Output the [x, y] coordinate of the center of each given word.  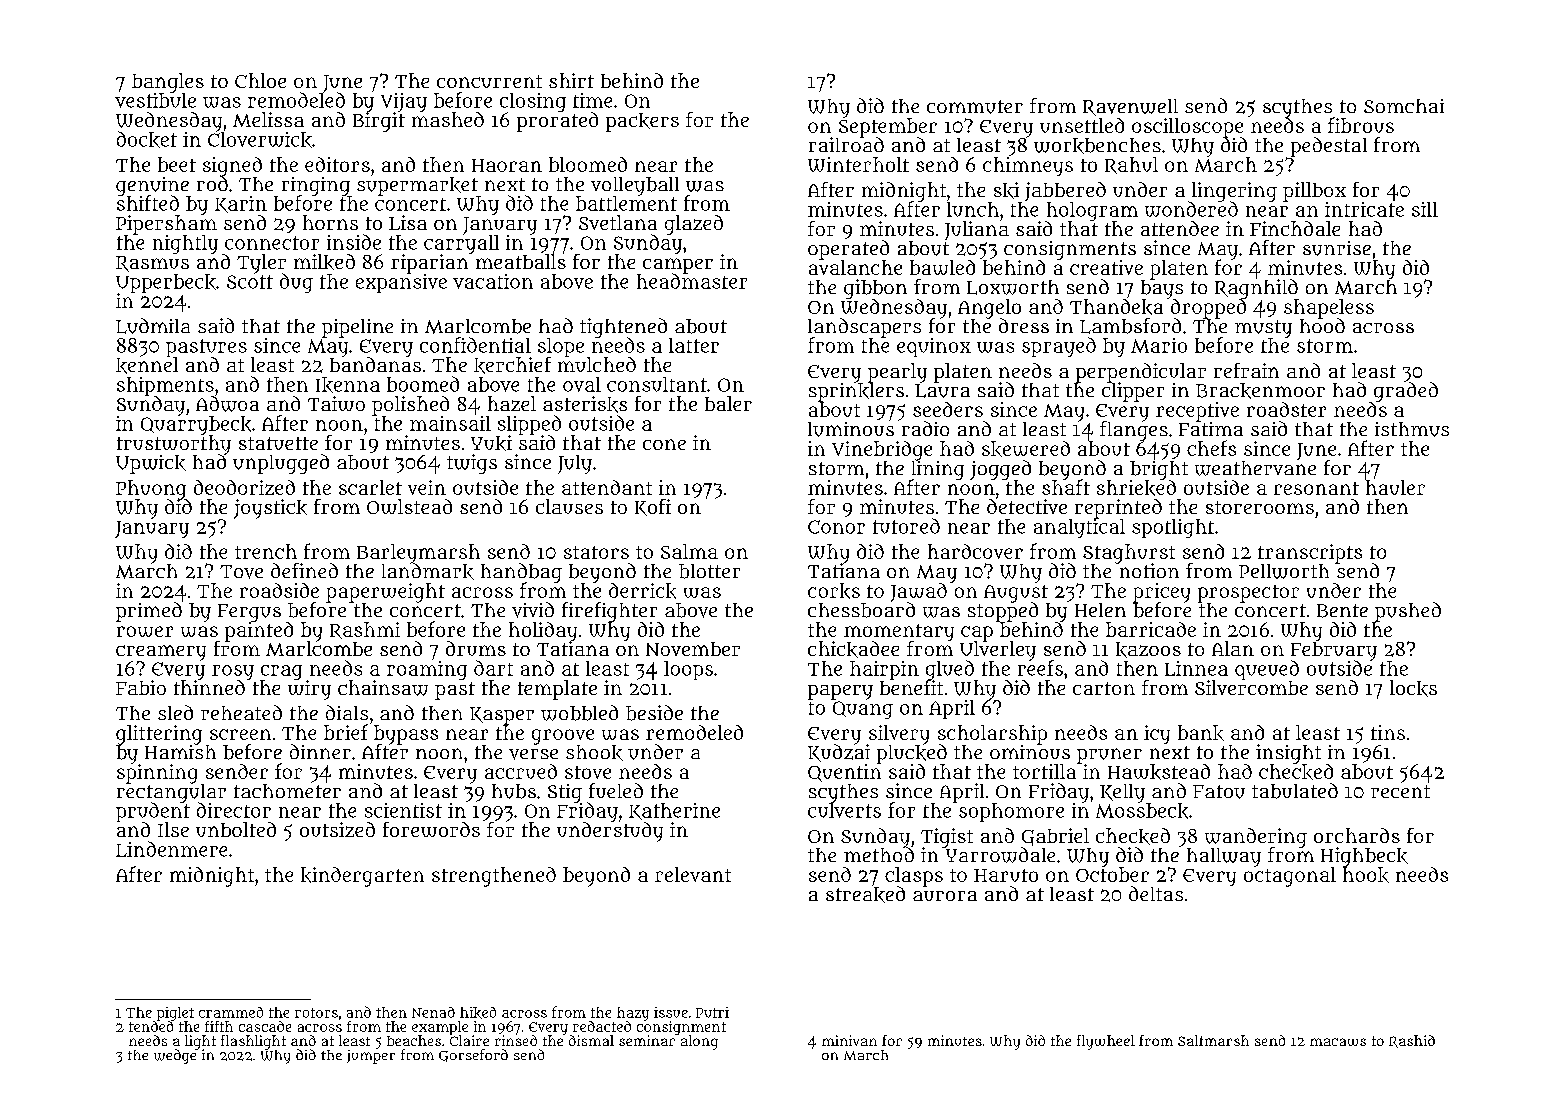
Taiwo [336, 403]
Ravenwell [1130, 107]
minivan [849, 1040]
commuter [975, 107]
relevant [693, 874]
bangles [168, 83]
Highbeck [1364, 857]
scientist [403, 810]
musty [1263, 329]
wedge [176, 1056]
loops [688, 670]
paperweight [385, 593]
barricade [1151, 629]
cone [664, 444]
